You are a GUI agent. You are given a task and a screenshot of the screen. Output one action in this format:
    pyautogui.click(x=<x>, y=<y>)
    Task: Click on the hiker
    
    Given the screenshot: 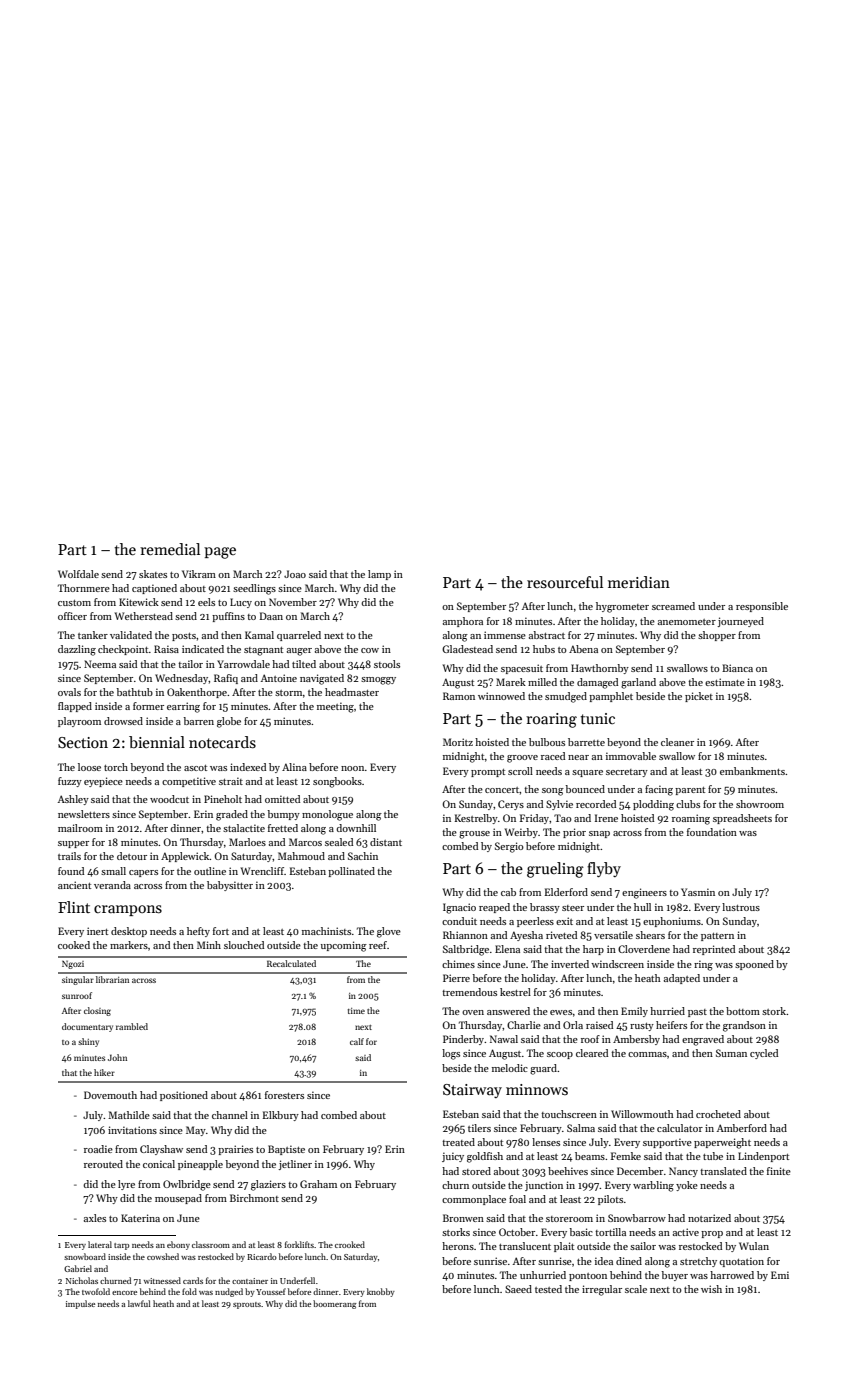 What is the action you would take?
    pyautogui.click(x=104, y=1072)
